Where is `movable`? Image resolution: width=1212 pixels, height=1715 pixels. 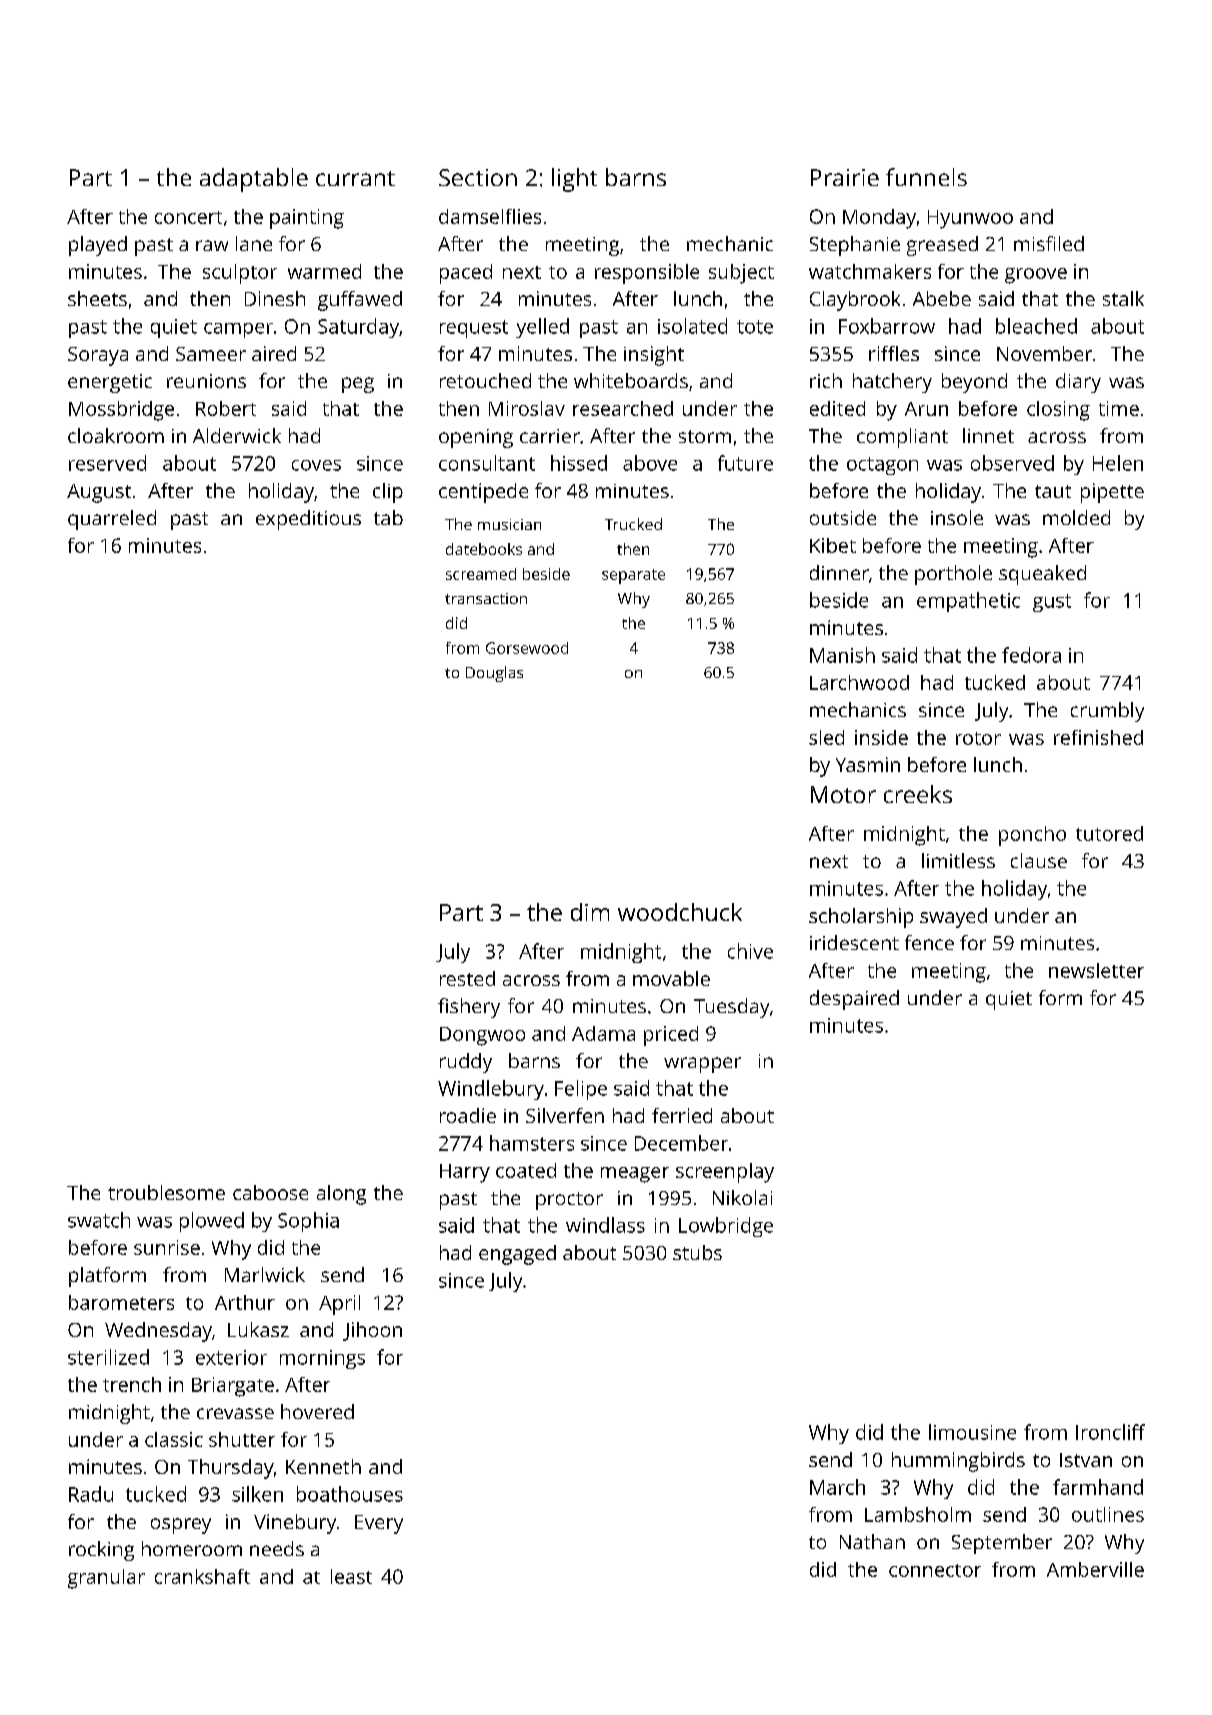 movable is located at coordinates (671, 978).
